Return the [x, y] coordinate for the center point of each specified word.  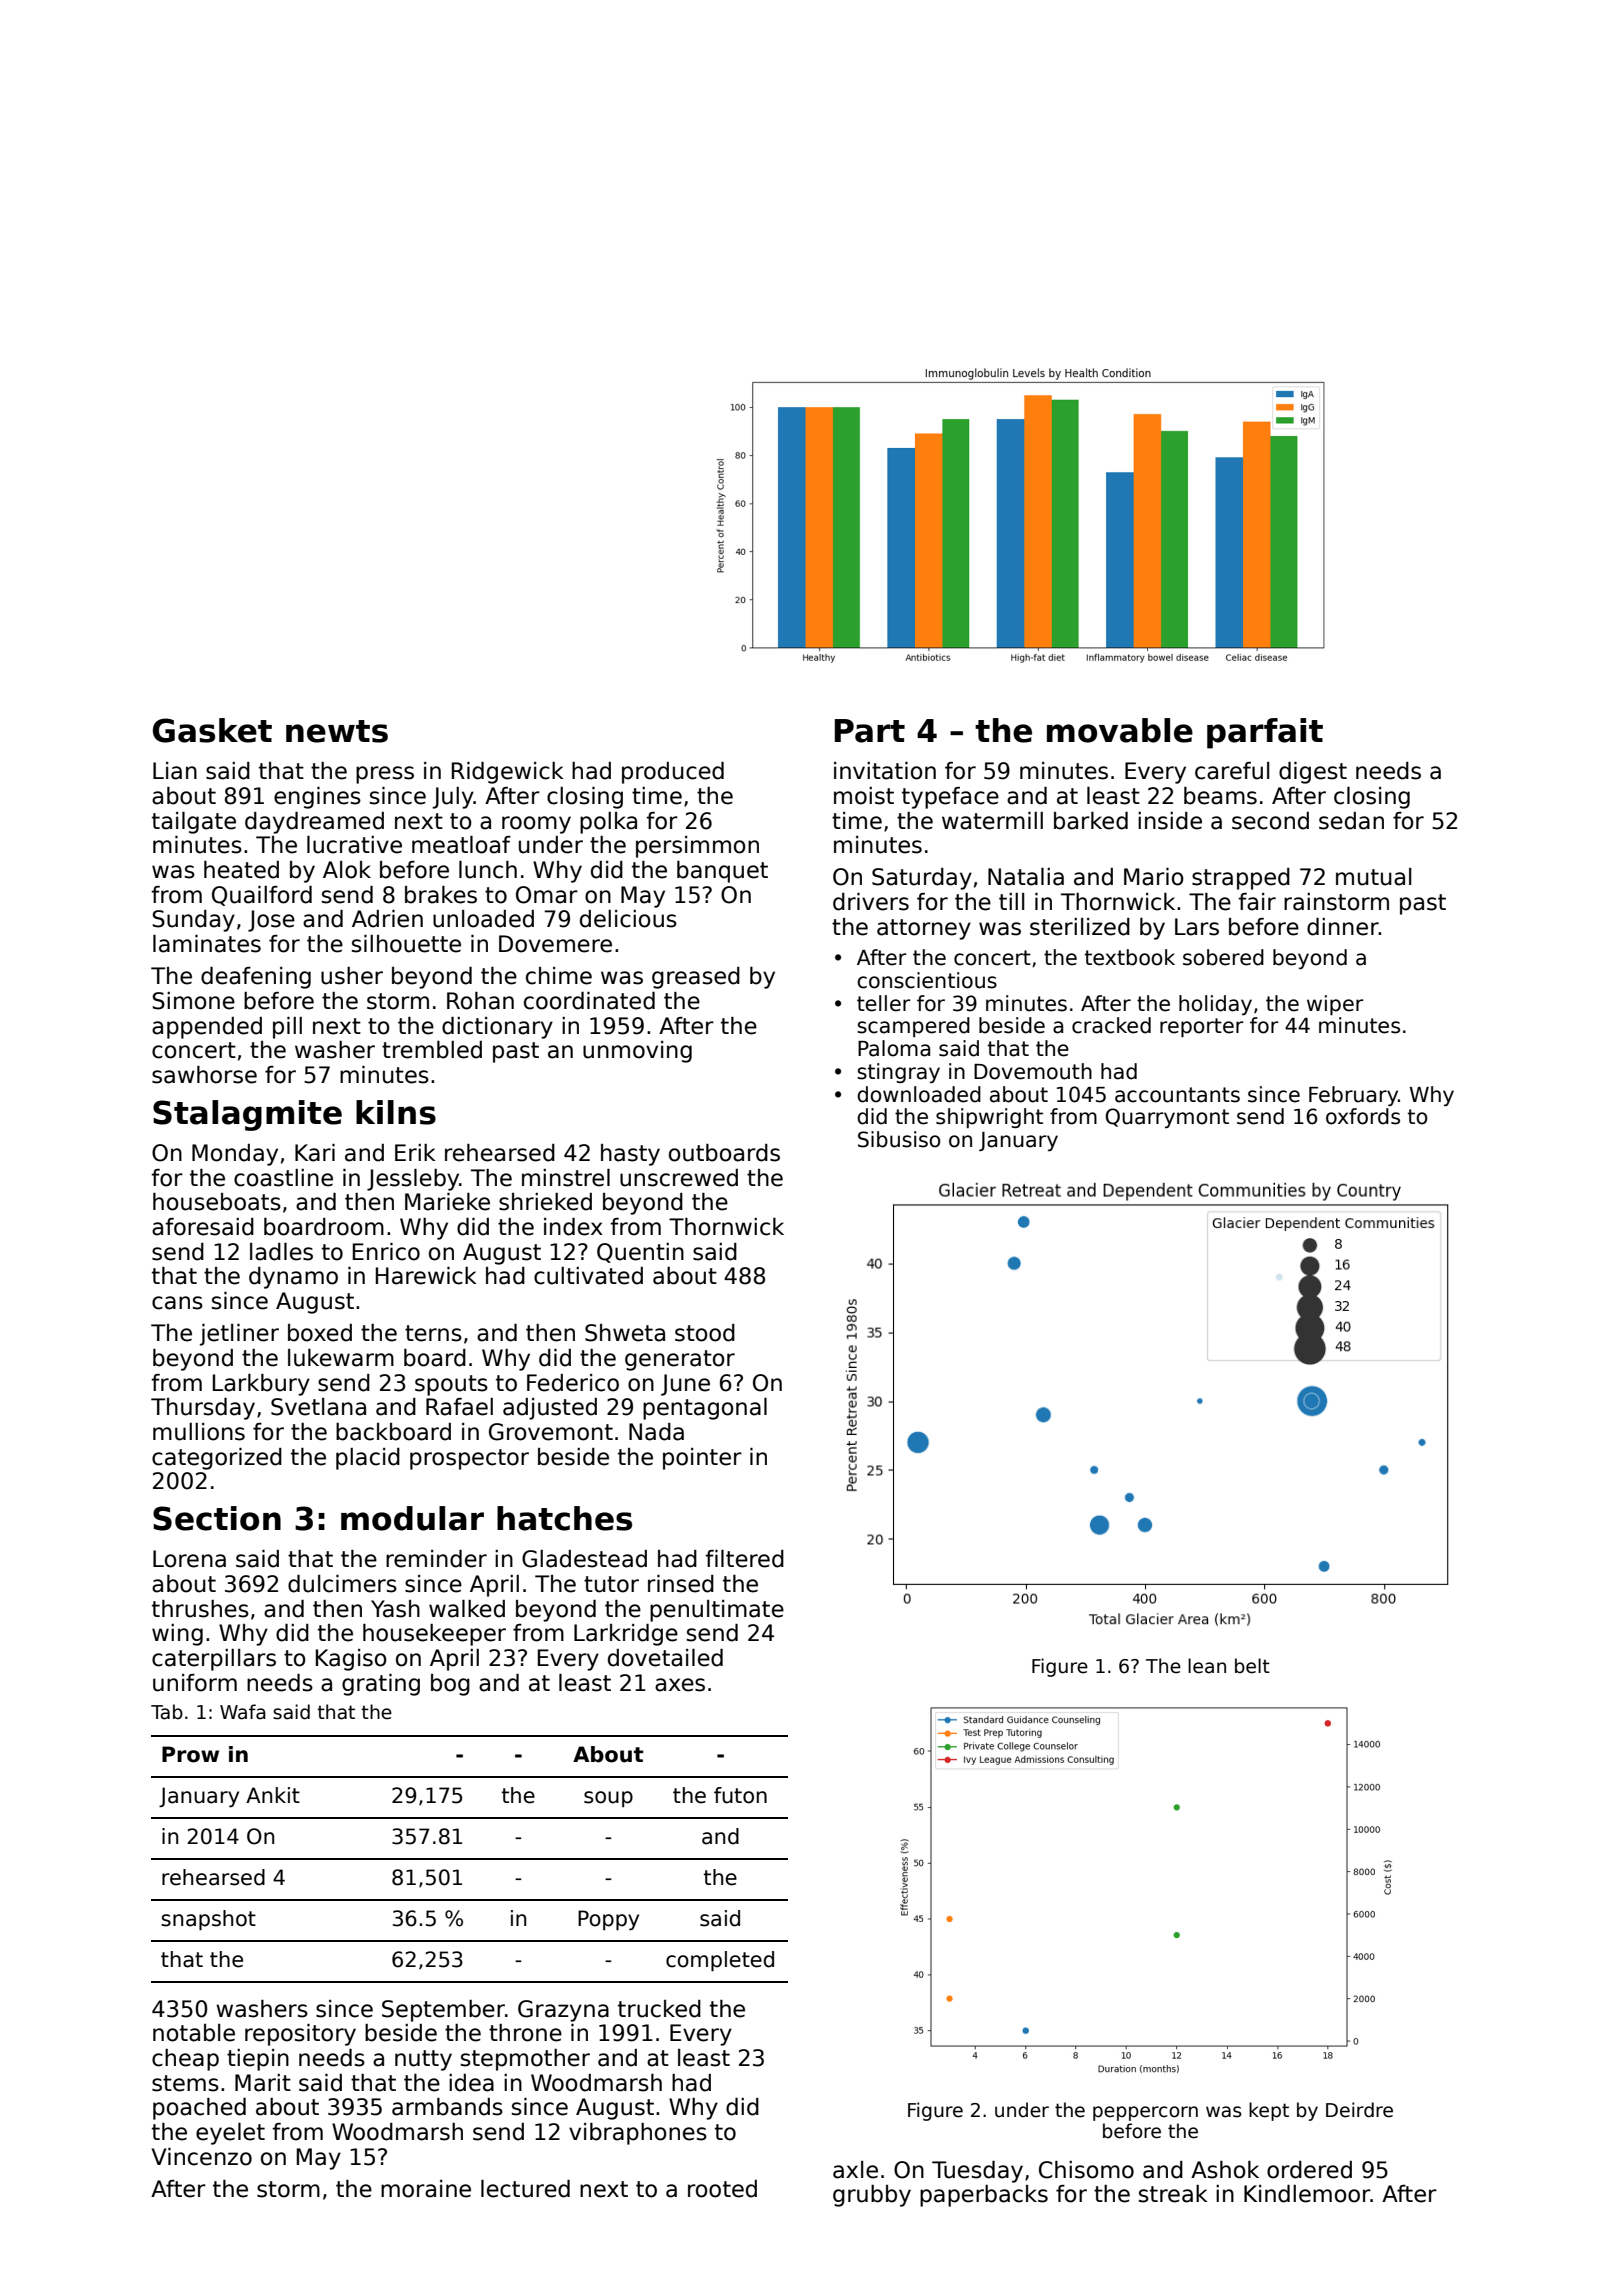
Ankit [273, 1795]
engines [317, 798]
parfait [1265, 733]
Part [870, 731]
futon [740, 1795]
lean [1207, 1666]
